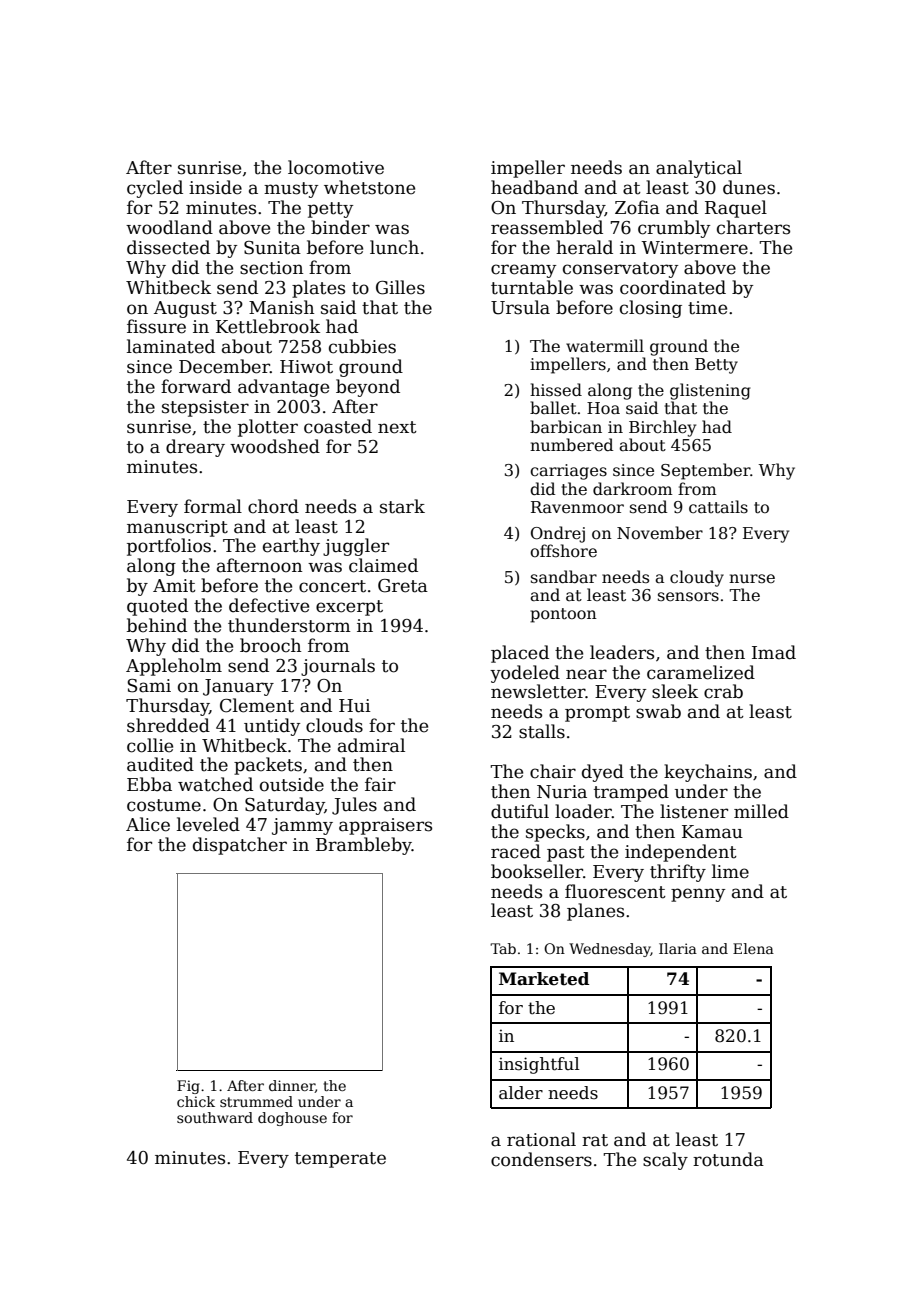 The image size is (924, 1311). What do you see at coordinates (292, 1086) in the page?
I see `dinner` at bounding box center [292, 1086].
